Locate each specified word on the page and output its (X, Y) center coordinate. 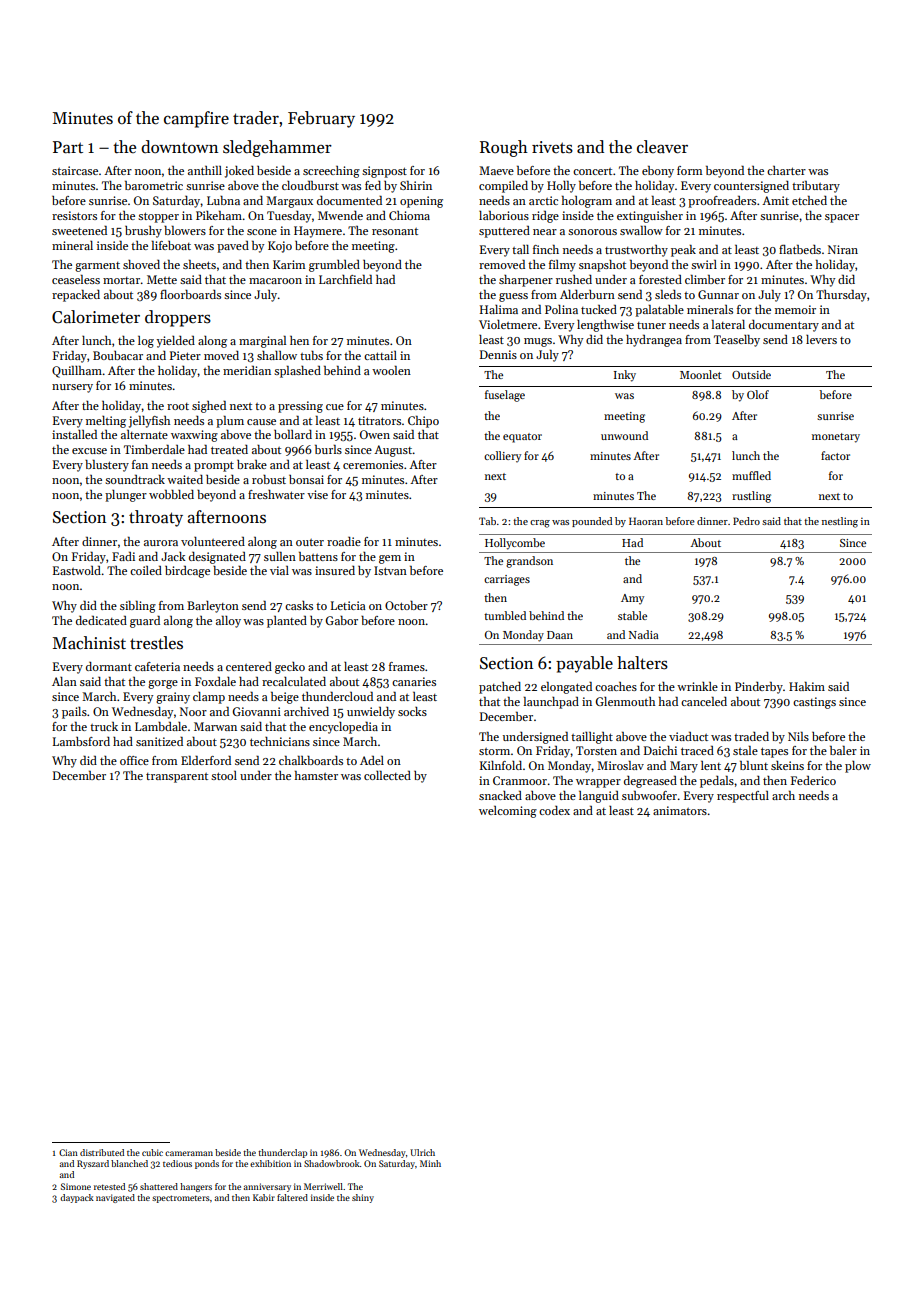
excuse (89, 451)
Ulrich (422, 1152)
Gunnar (718, 294)
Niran (843, 249)
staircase (75, 170)
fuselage (505, 396)
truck (104, 726)
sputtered (504, 232)
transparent (177, 778)
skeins (787, 765)
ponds (207, 1164)
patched (500, 688)
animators (680, 810)
